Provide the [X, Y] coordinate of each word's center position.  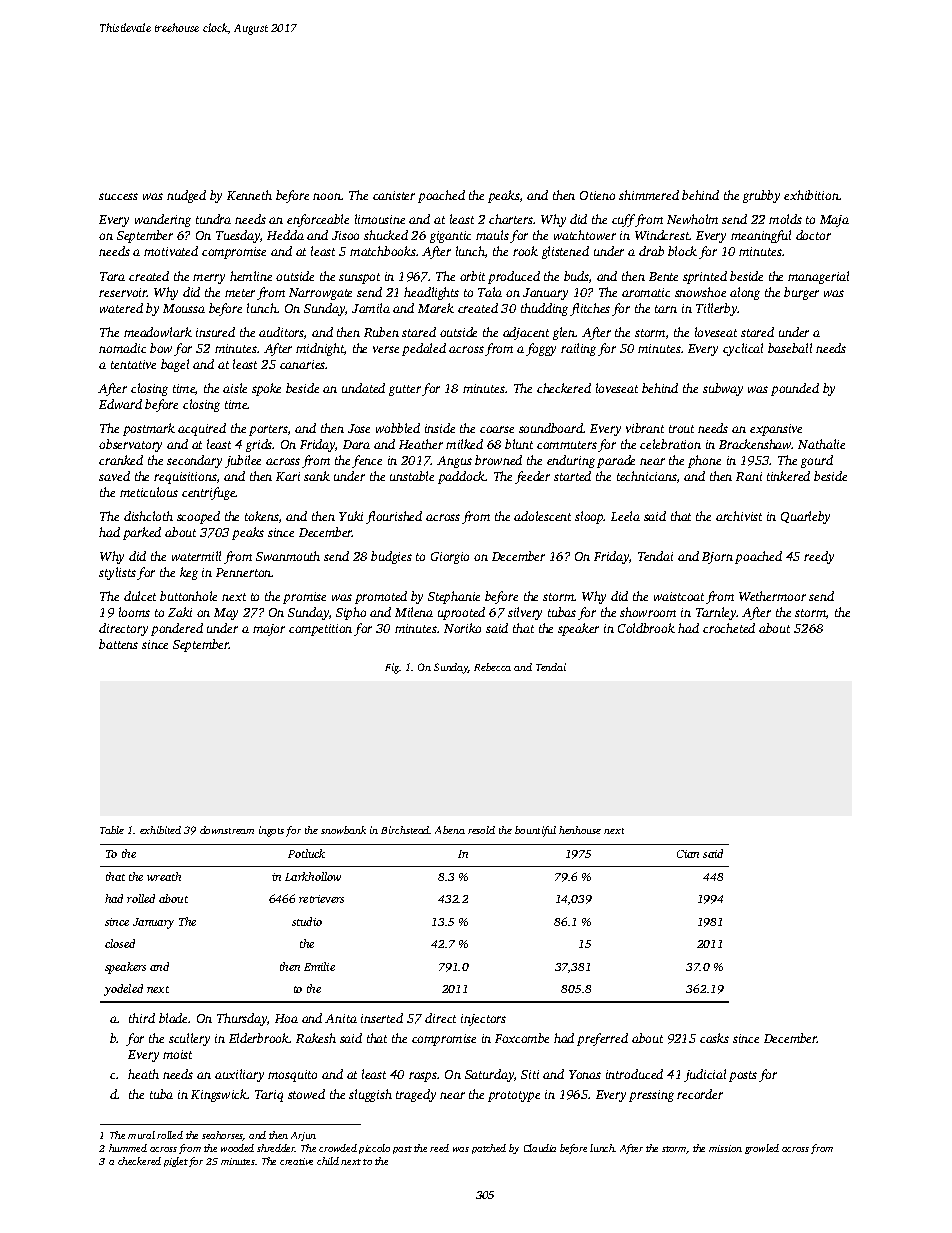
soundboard [551, 428]
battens [118, 644]
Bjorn [717, 558]
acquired [202, 429]
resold [481, 830]
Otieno [597, 195]
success [118, 196]
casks [714, 1038]
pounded [795, 389]
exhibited [160, 830]
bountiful [535, 831]
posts [743, 1076]
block [682, 251]
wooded [237, 1148]
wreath [164, 876]
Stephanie [454, 597]
